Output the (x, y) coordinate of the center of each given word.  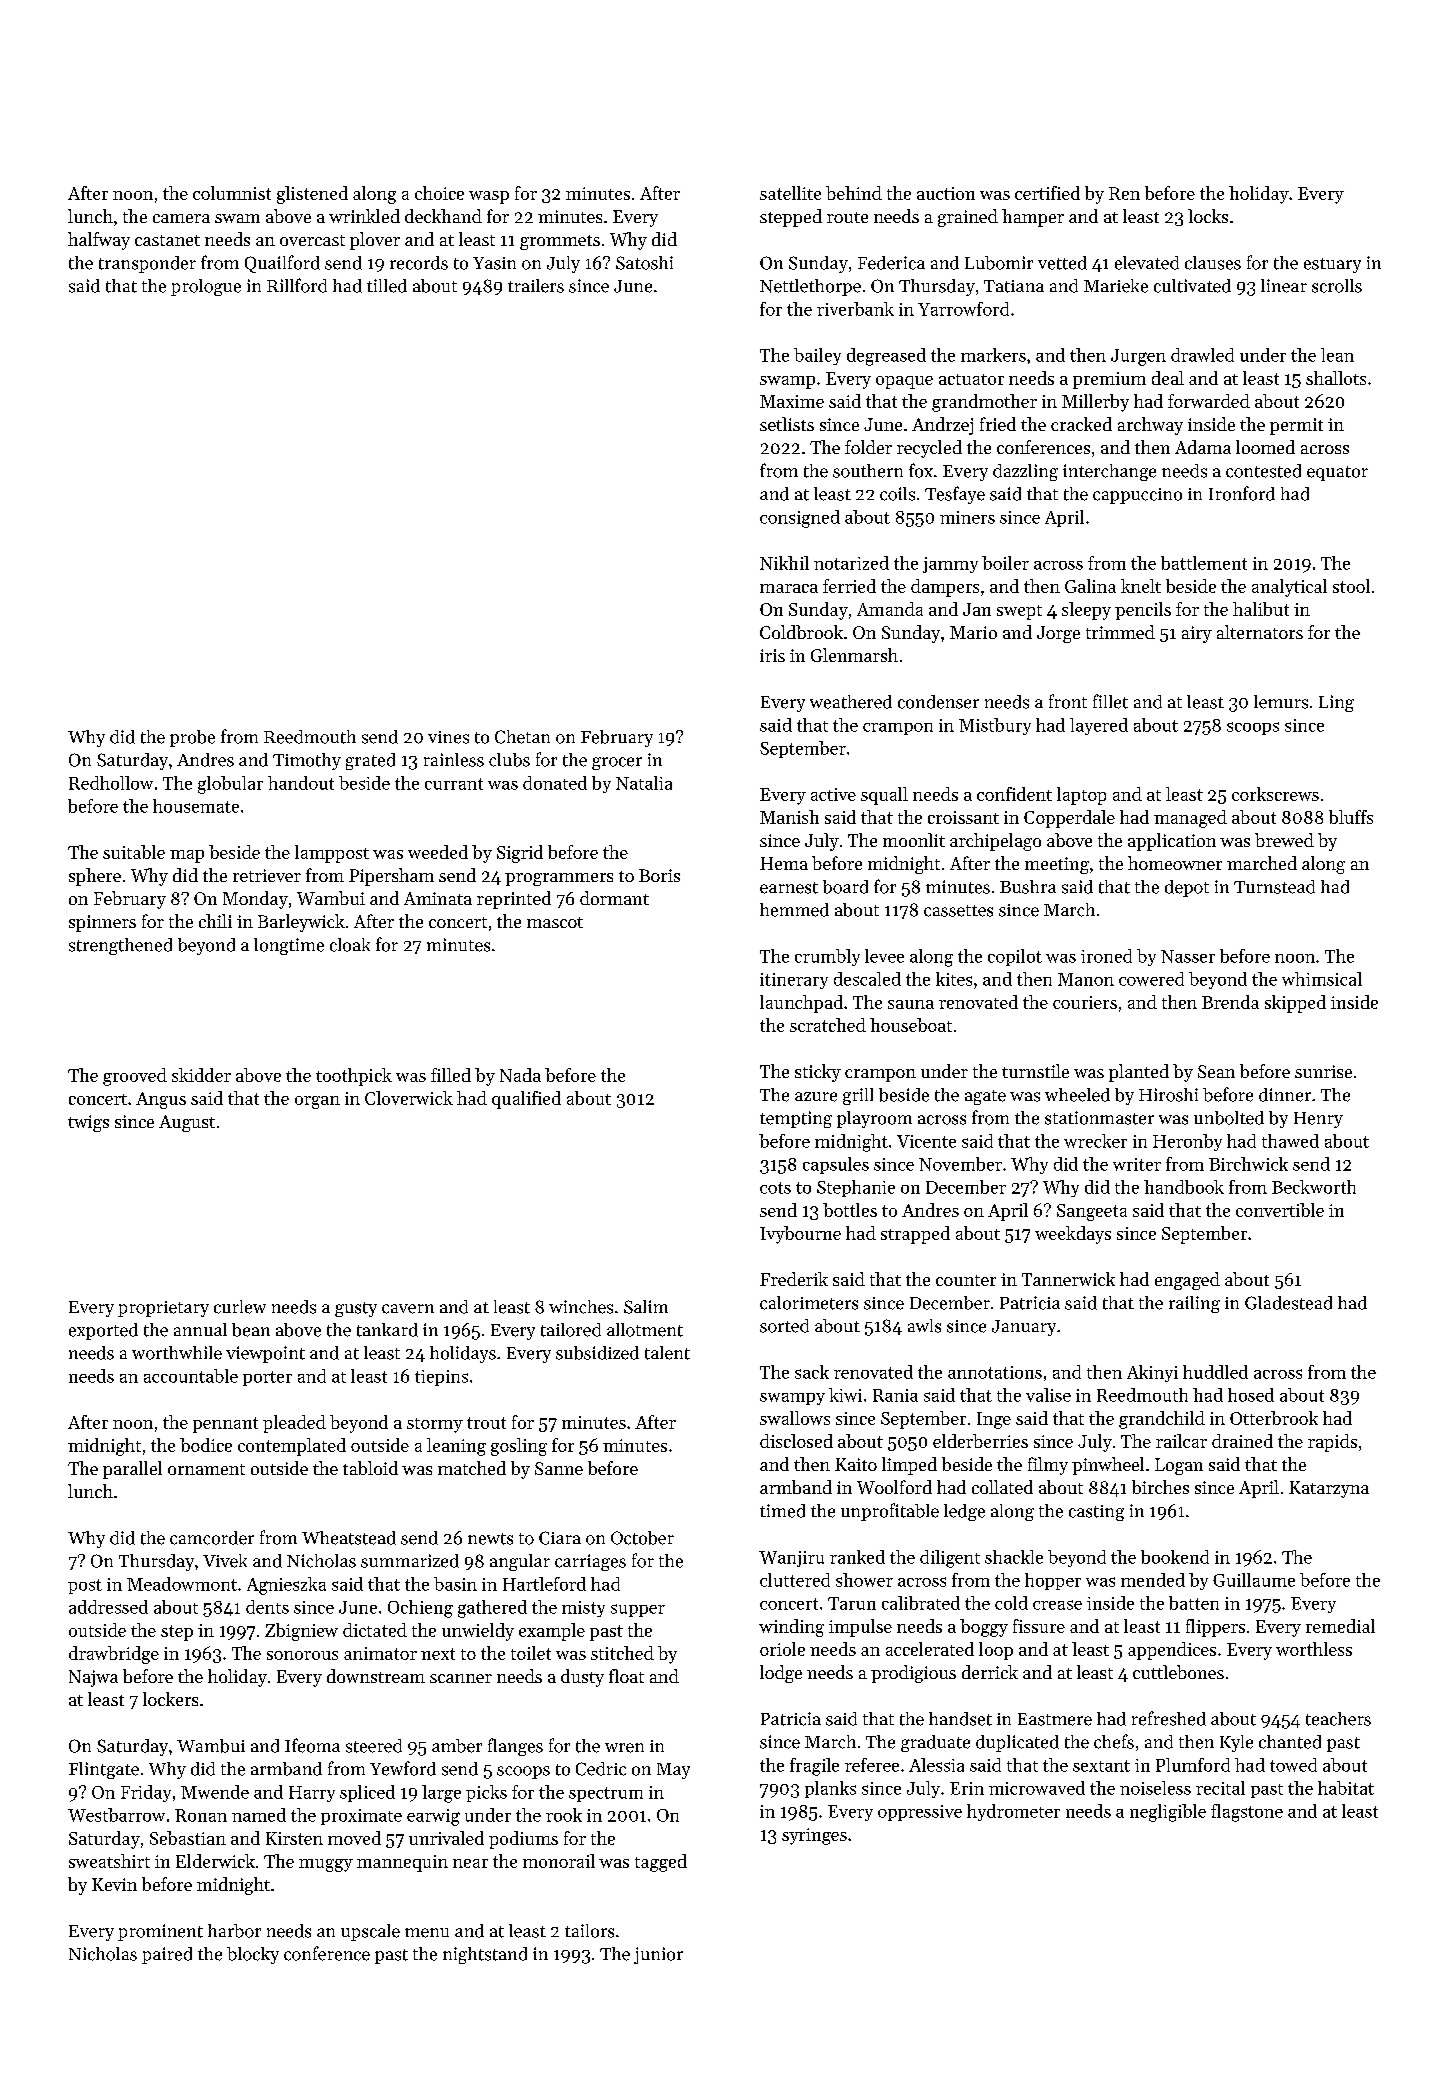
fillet (1110, 701)
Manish (789, 817)
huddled (1215, 1372)
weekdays (1073, 1235)
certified (1047, 193)
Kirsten (294, 1838)
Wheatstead (349, 1538)
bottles (850, 1210)
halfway (99, 241)
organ (317, 1102)
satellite (790, 193)
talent (667, 1353)
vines (448, 737)
